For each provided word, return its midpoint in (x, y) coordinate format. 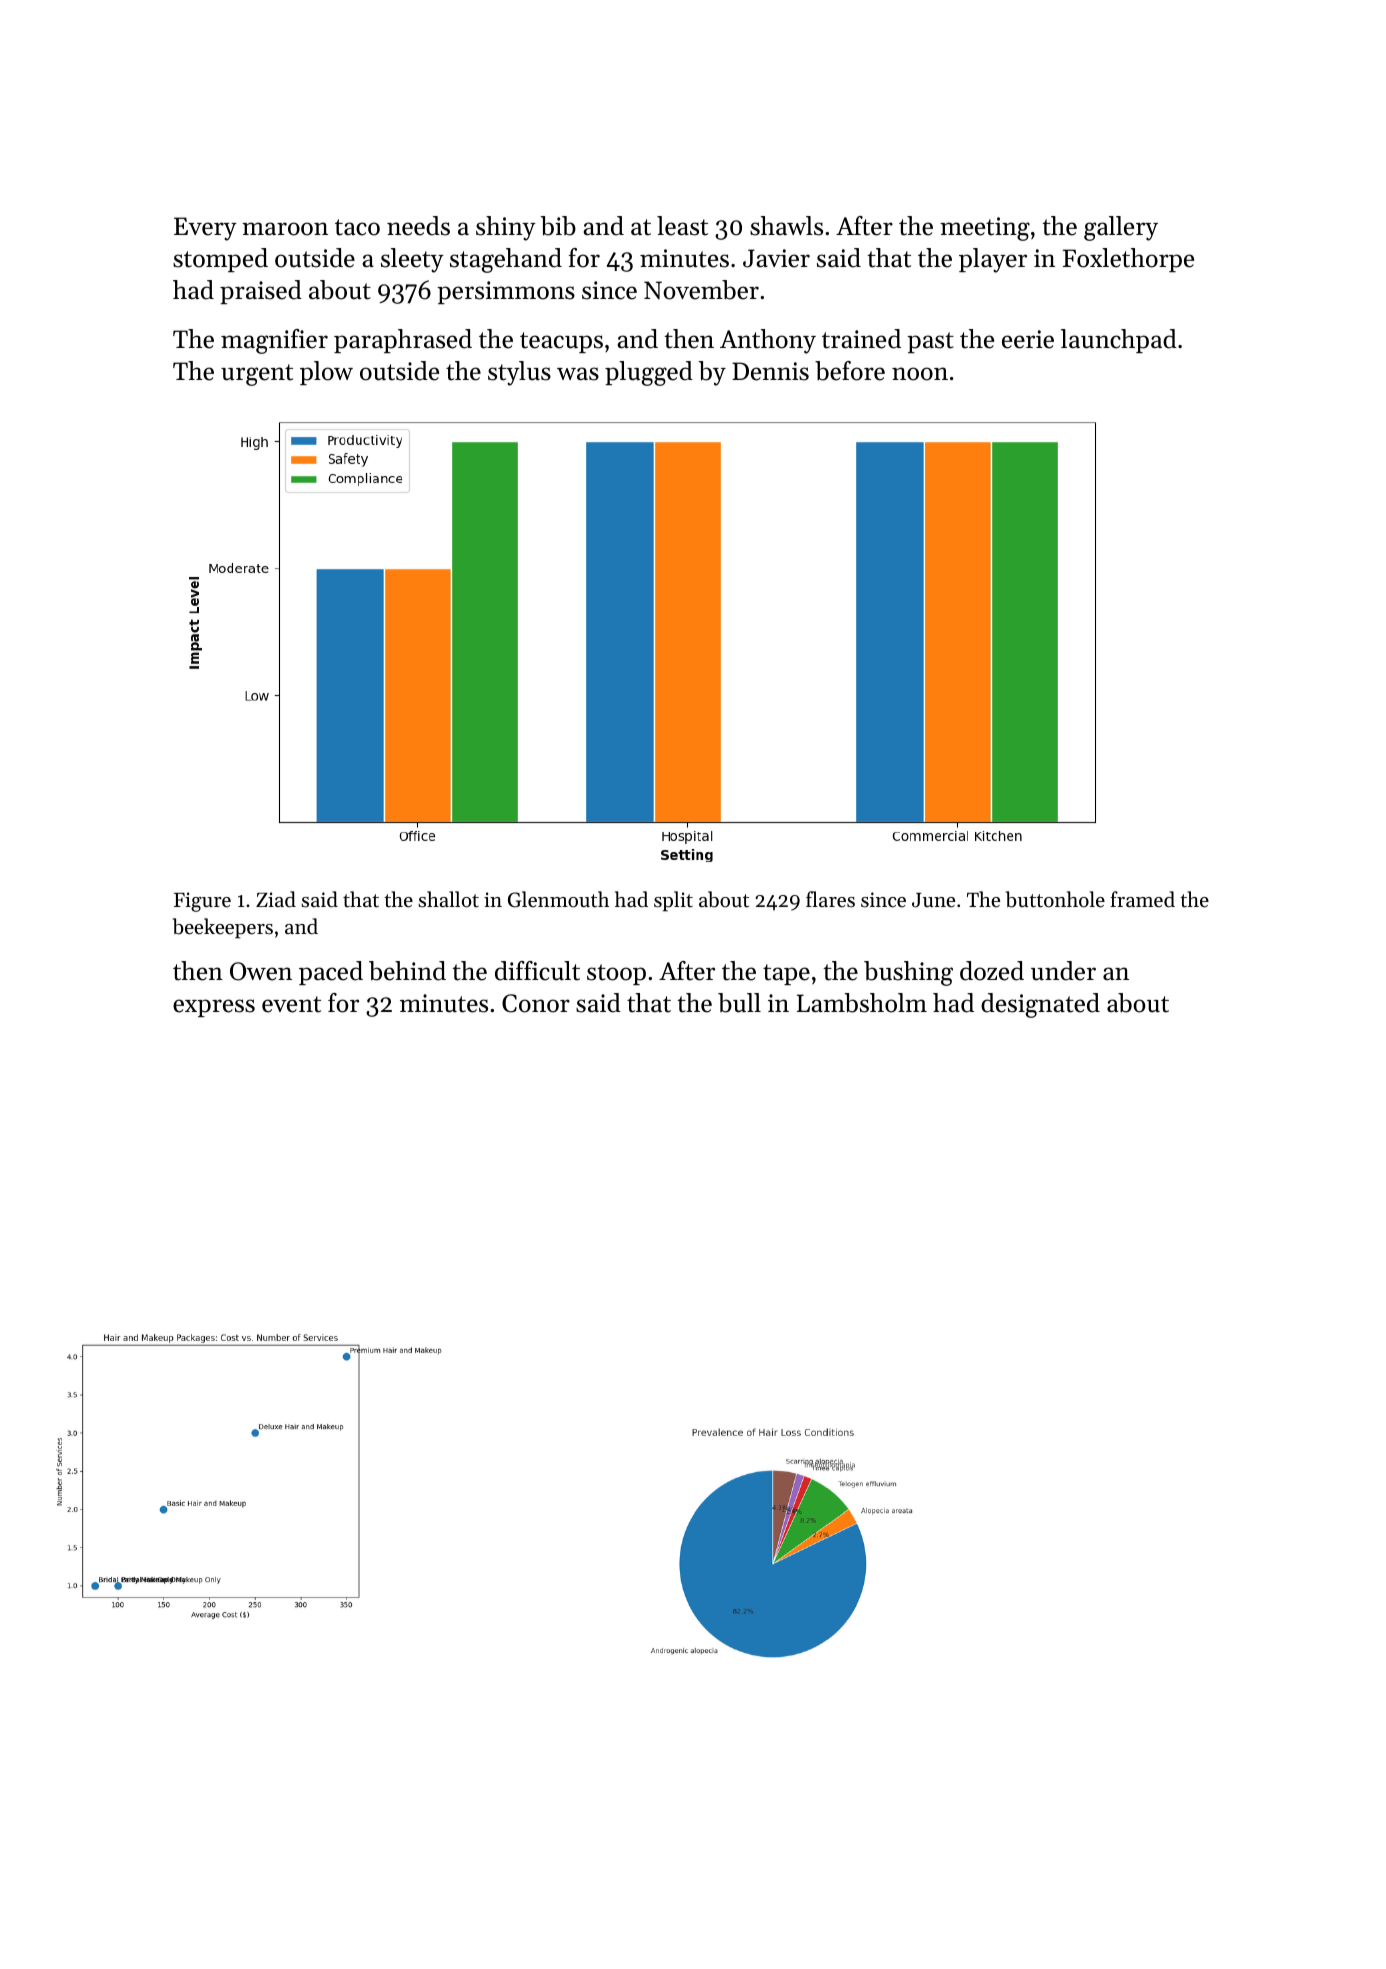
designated (1040, 1005)
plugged (649, 373)
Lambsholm (862, 1003)
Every (205, 229)
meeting (985, 229)
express (214, 1008)
